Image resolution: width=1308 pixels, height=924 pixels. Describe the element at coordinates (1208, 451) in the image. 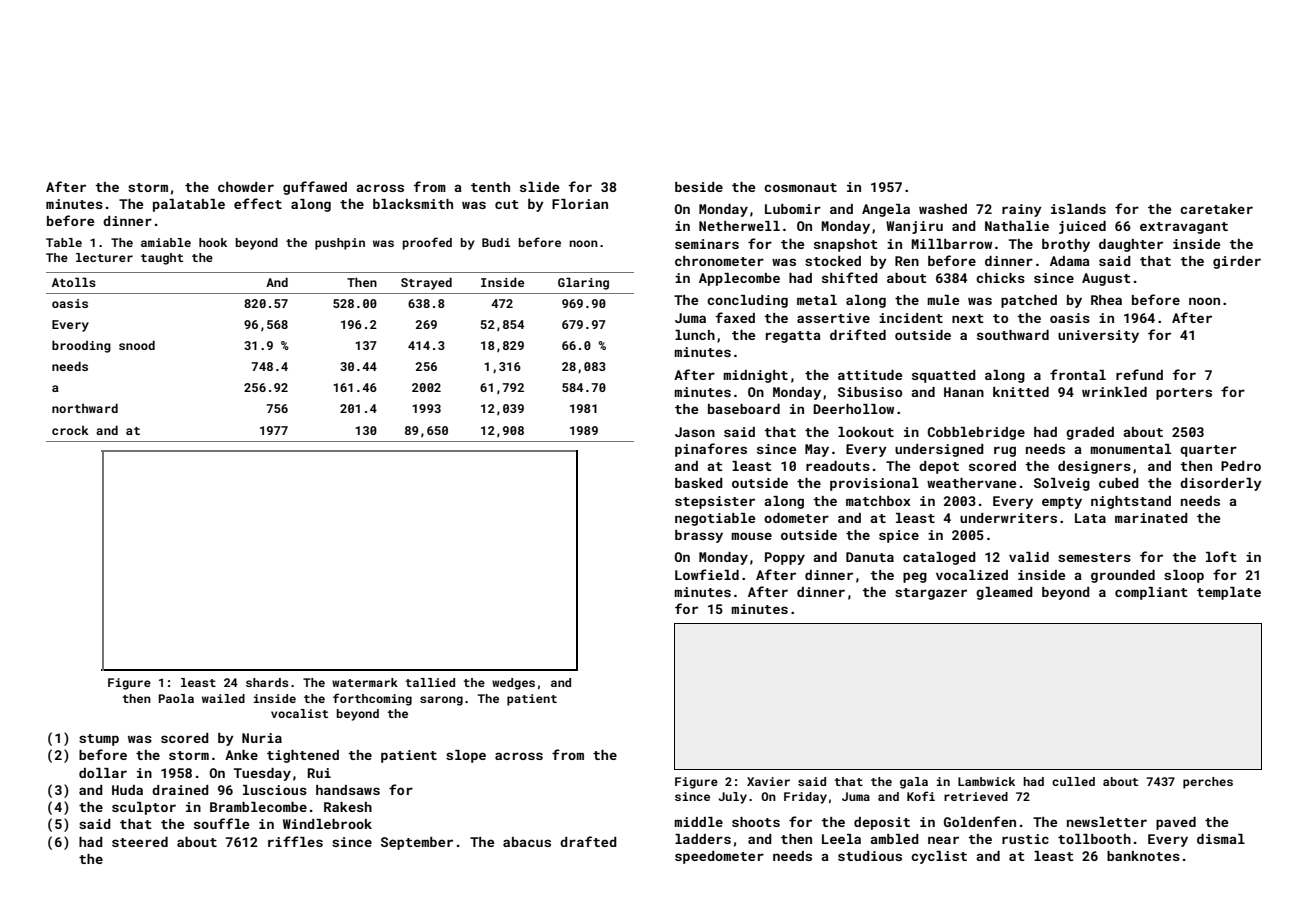

I see `quarter` at that location.
